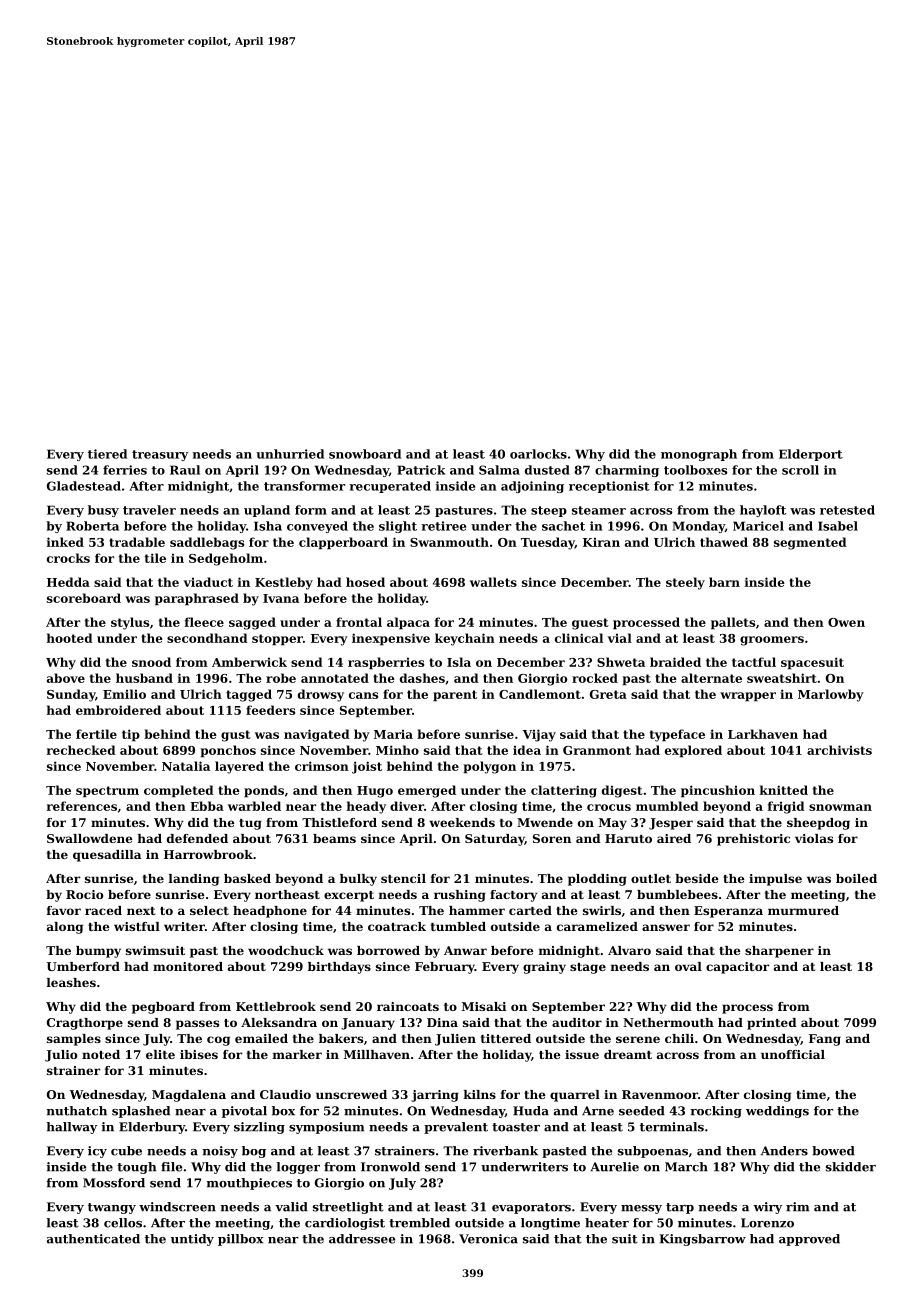 The width and height of the screenshot is (924, 1308). I want to click on archivists, so click(839, 750).
